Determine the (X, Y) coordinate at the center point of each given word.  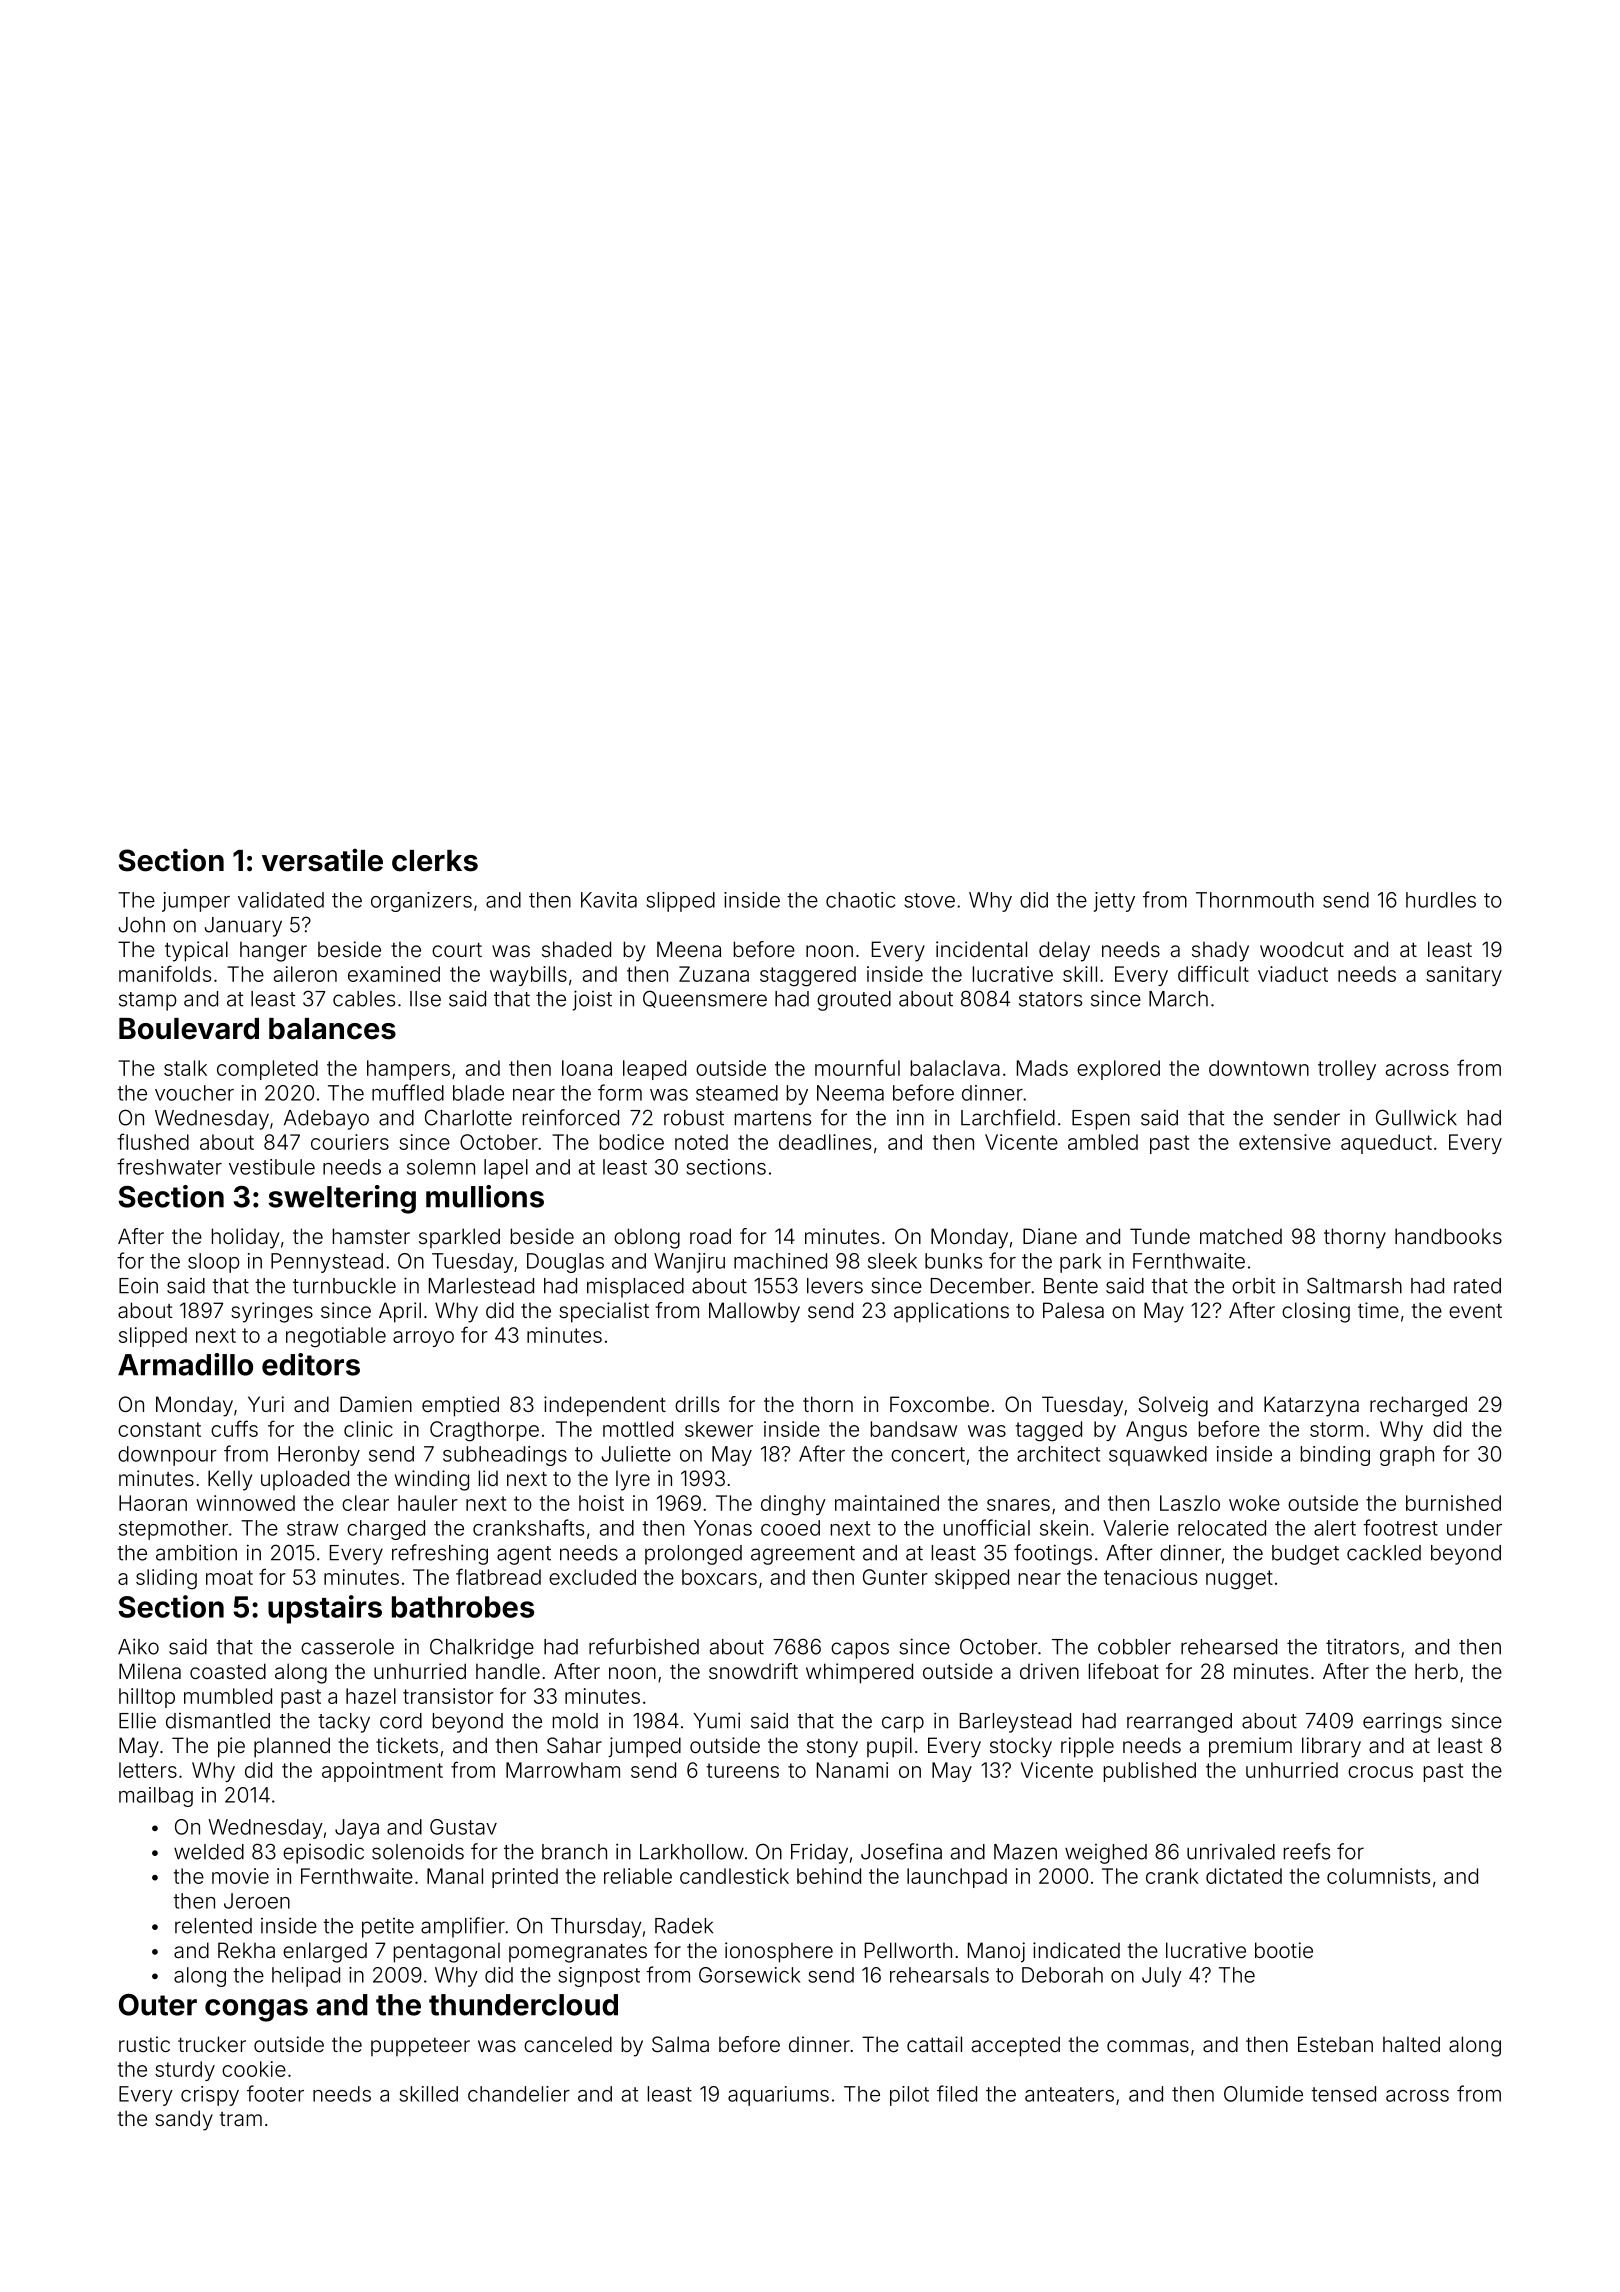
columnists (1378, 1876)
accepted (1016, 2046)
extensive (1285, 1142)
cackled (1384, 1553)
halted (1411, 2044)
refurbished (644, 1646)
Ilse (425, 999)
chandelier (519, 2094)
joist (592, 1000)
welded (209, 1852)
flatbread (498, 1576)
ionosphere (779, 1952)
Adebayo (326, 1120)
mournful (857, 1067)
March (1178, 999)
